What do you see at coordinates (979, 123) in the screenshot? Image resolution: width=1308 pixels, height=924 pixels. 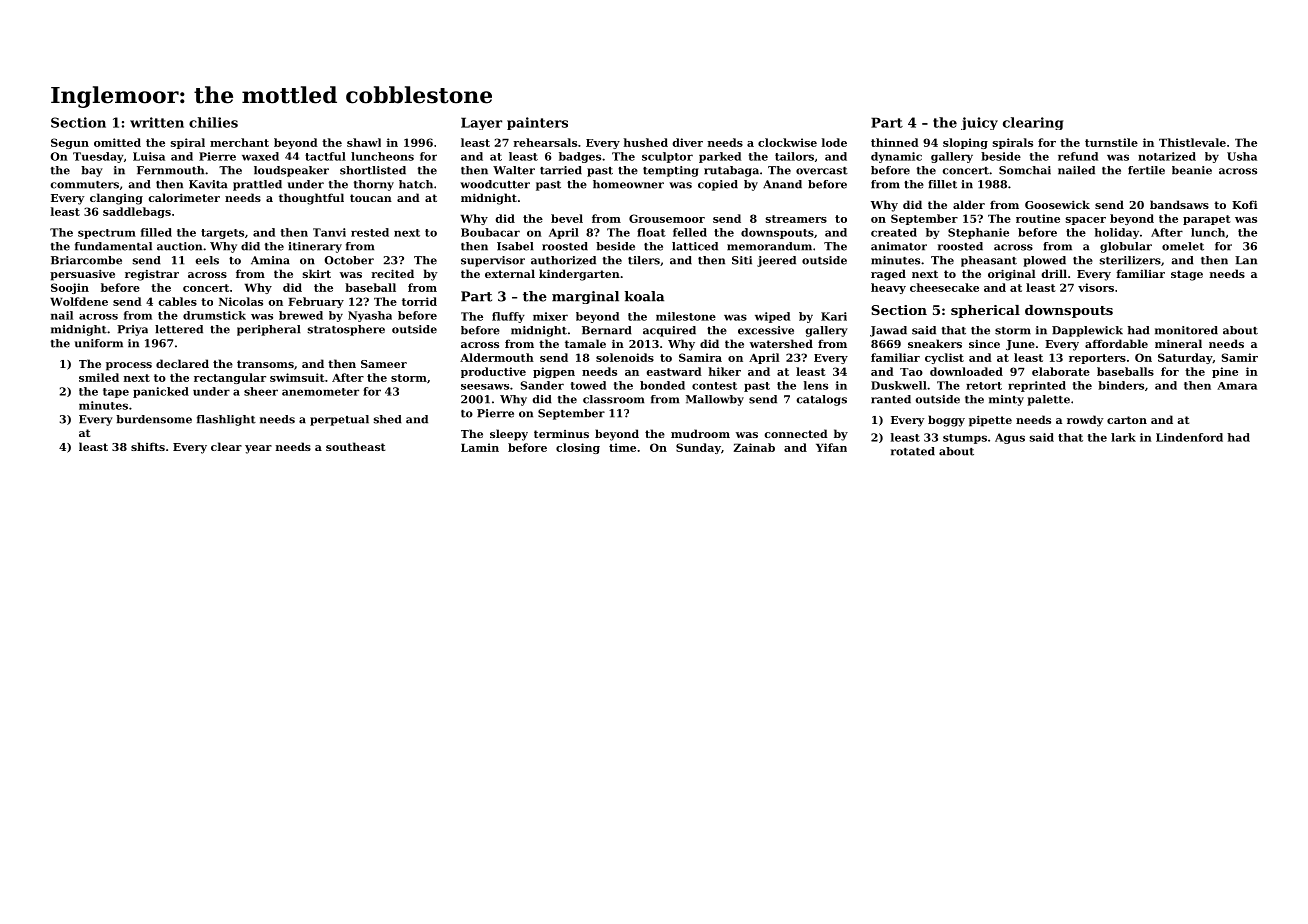 I see `juicy` at bounding box center [979, 123].
